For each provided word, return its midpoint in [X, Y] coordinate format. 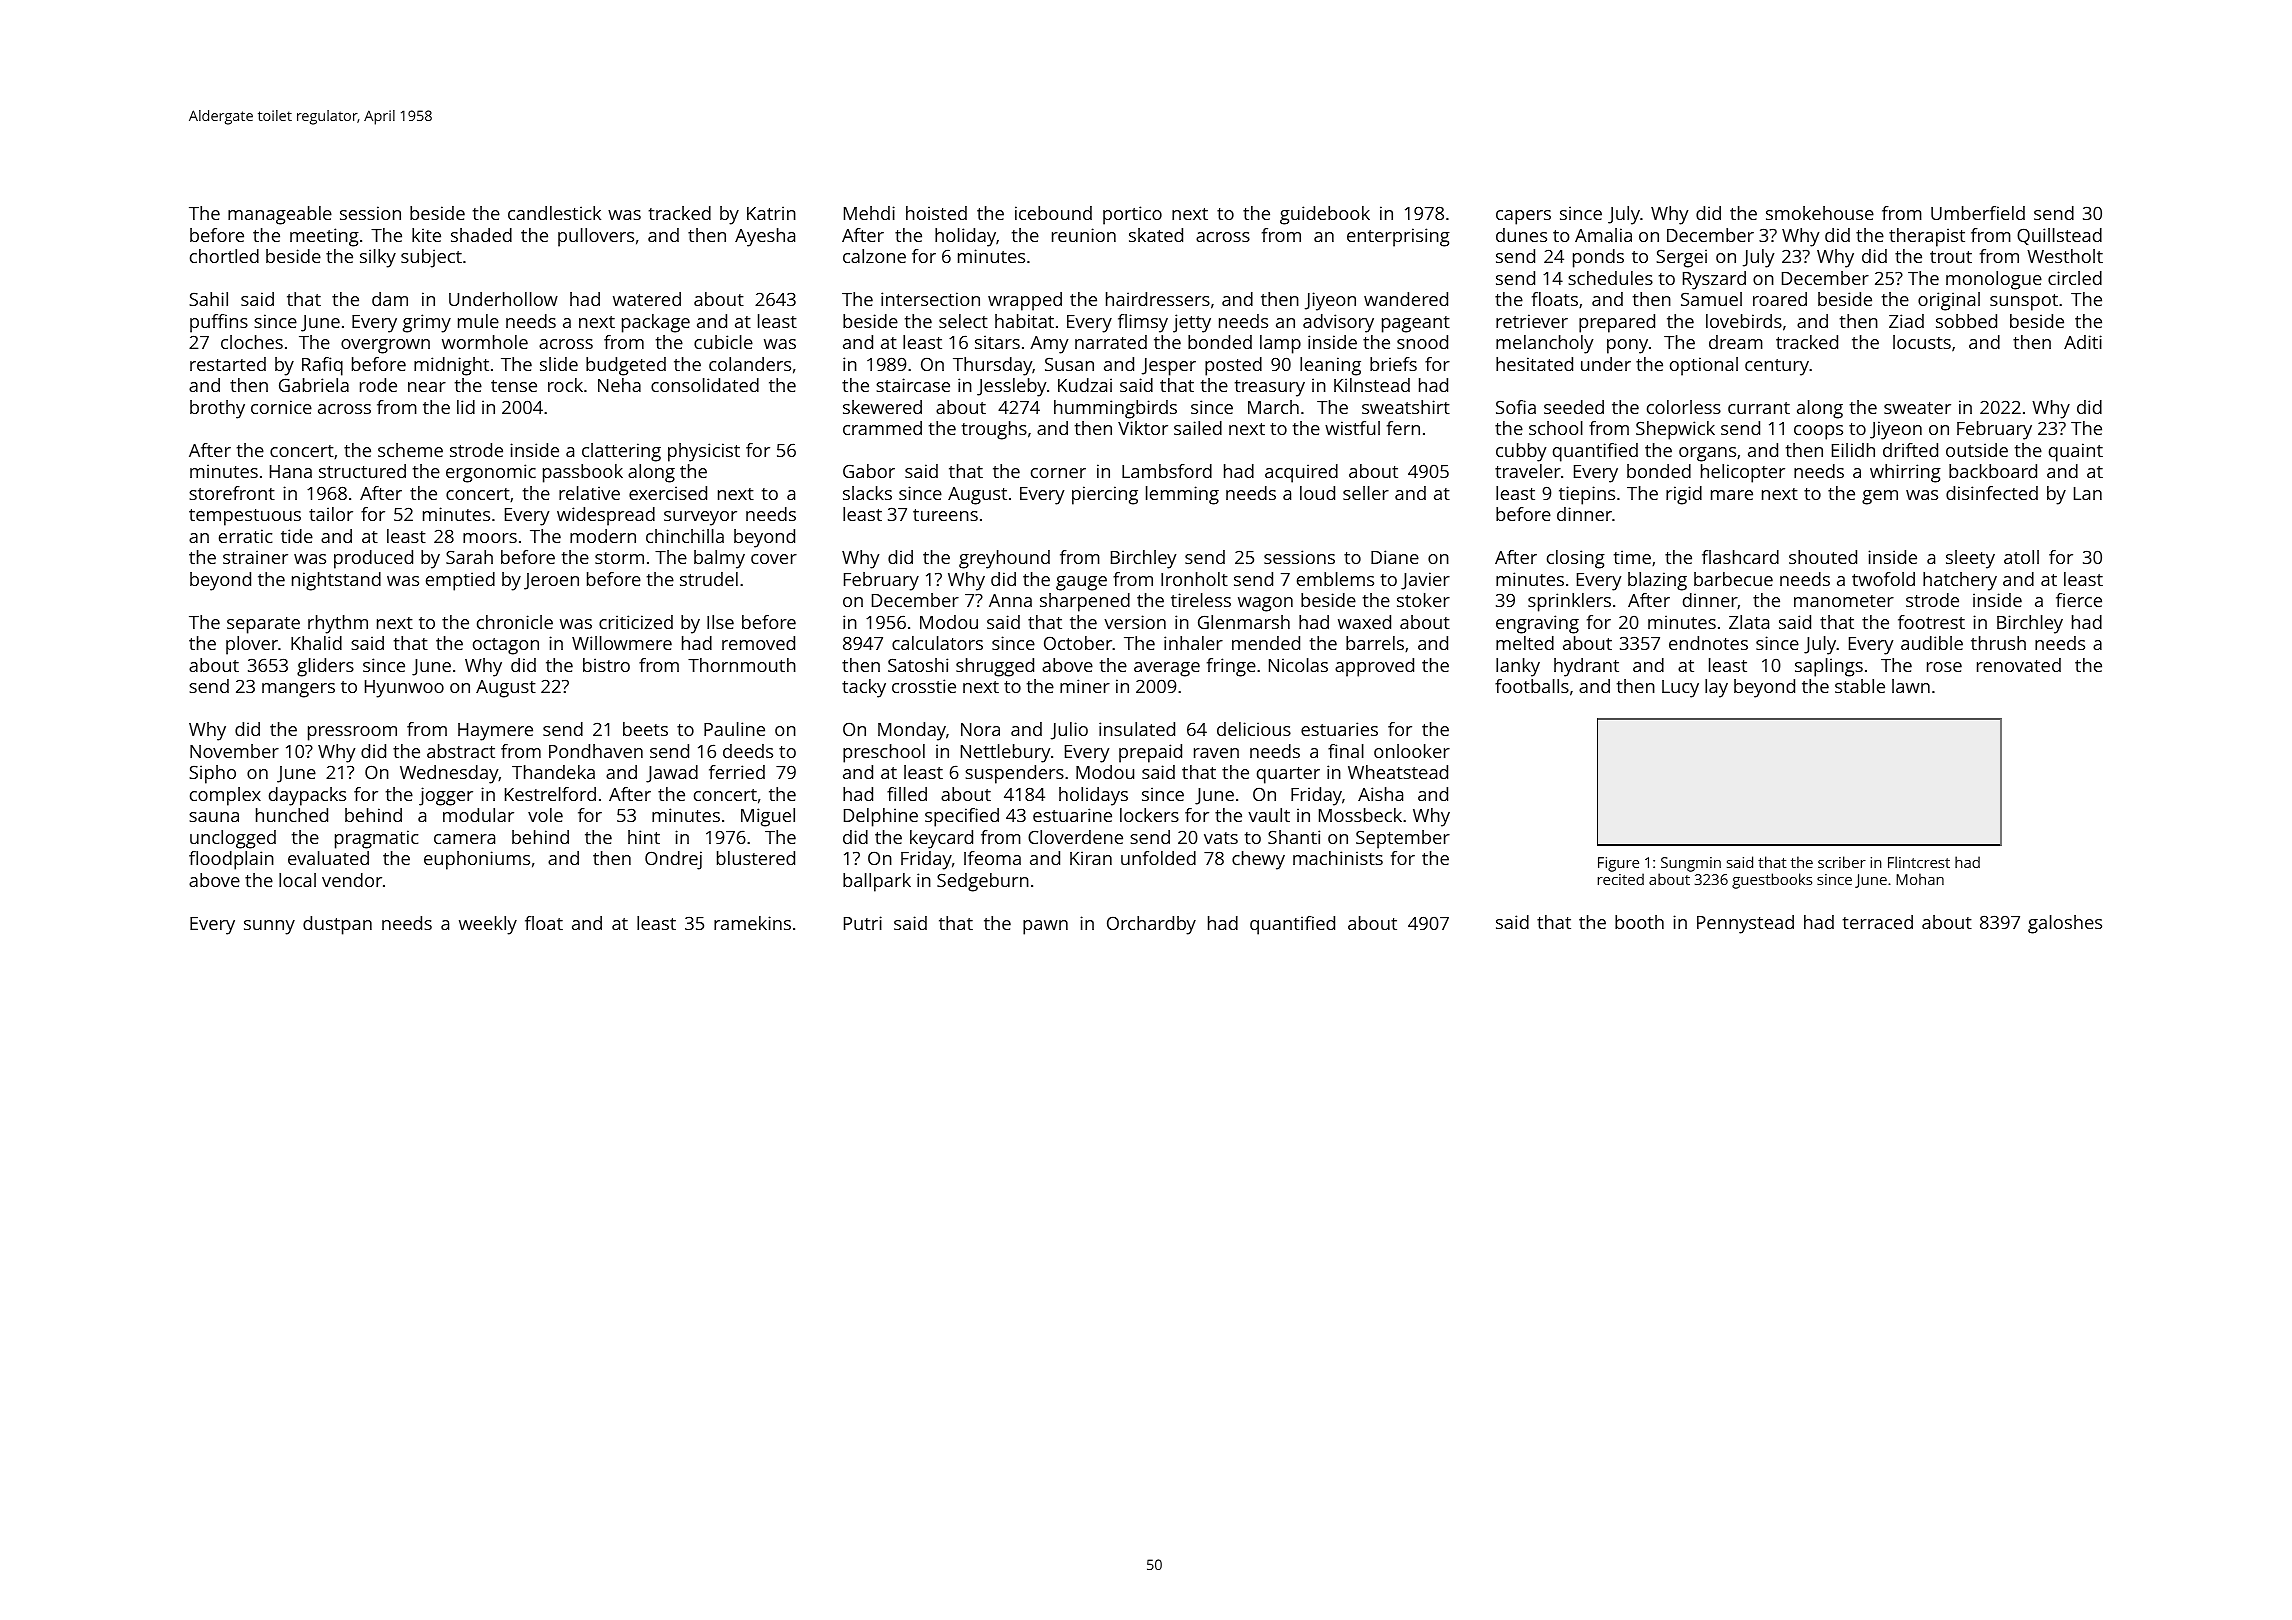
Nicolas [1298, 665]
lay [1716, 688]
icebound [1053, 213]
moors [490, 538]
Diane [1395, 557]
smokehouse [1820, 213]
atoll [2021, 557]
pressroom [352, 733]
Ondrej [673, 860]
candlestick [554, 213]
